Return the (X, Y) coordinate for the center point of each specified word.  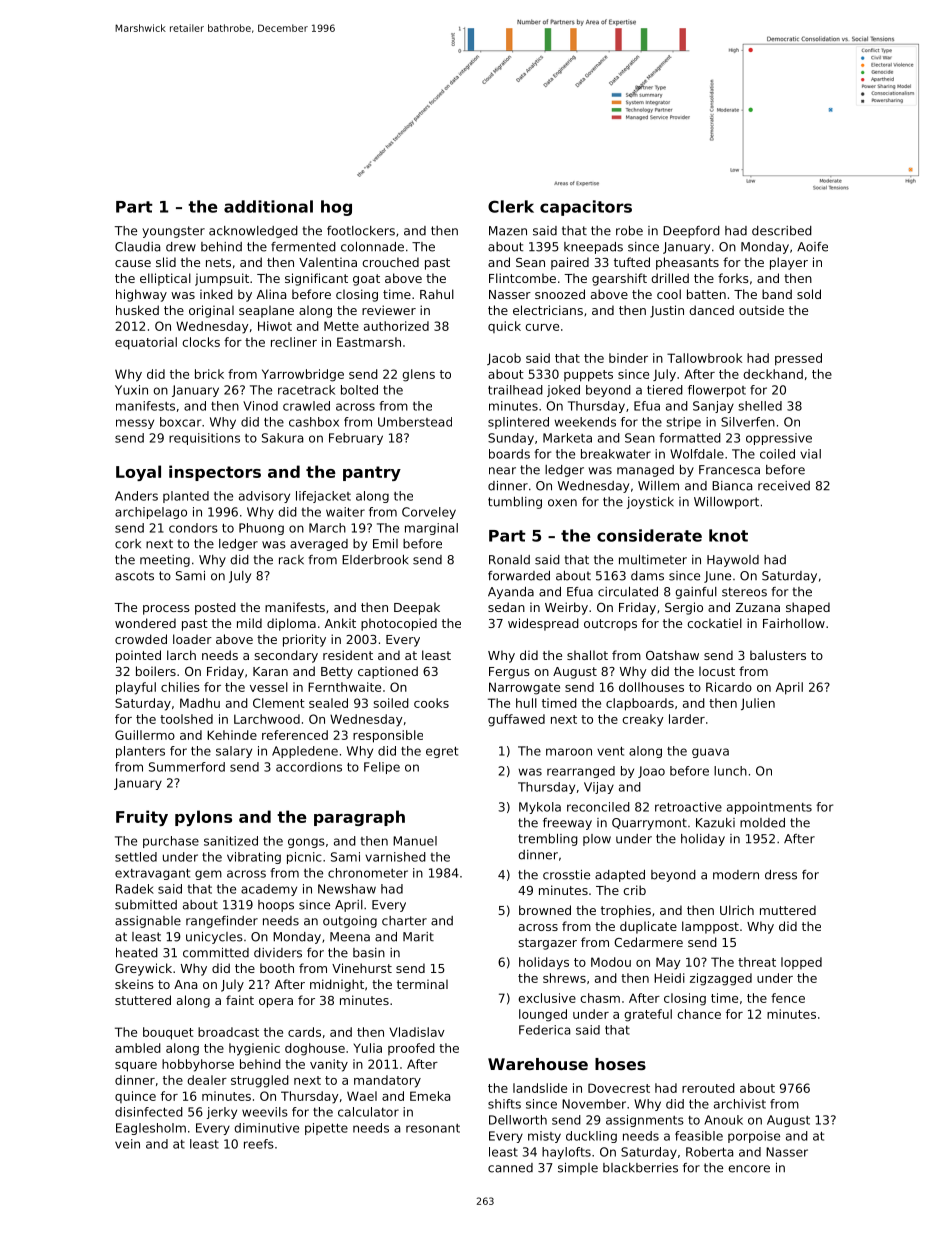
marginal (431, 529)
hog (336, 208)
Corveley (429, 513)
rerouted (708, 1088)
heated (137, 953)
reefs (259, 1144)
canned (510, 1168)
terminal (422, 984)
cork (128, 544)
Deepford (691, 232)
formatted (690, 438)
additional (268, 206)
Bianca (732, 486)
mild (249, 623)
